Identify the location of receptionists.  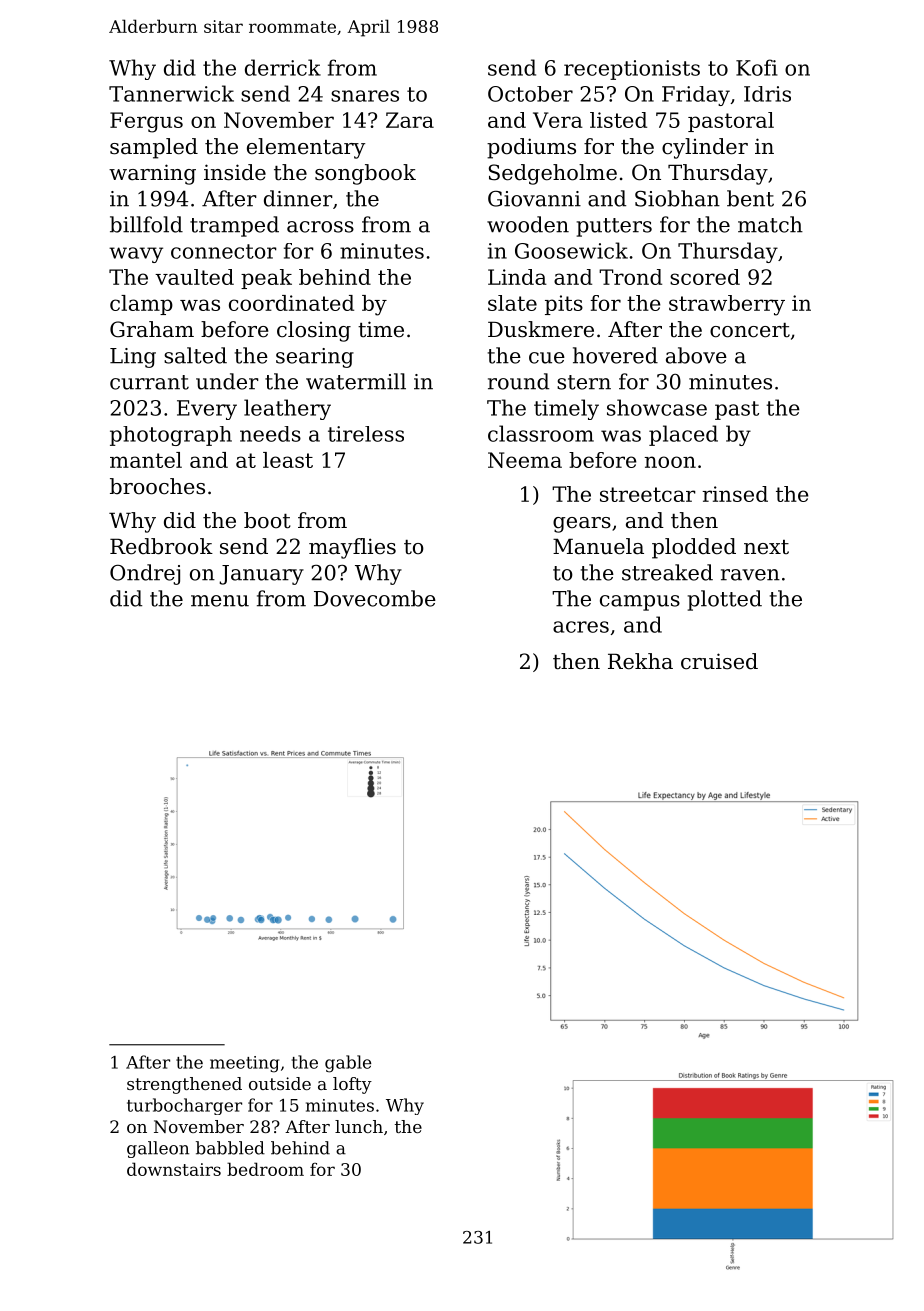
(632, 70).
